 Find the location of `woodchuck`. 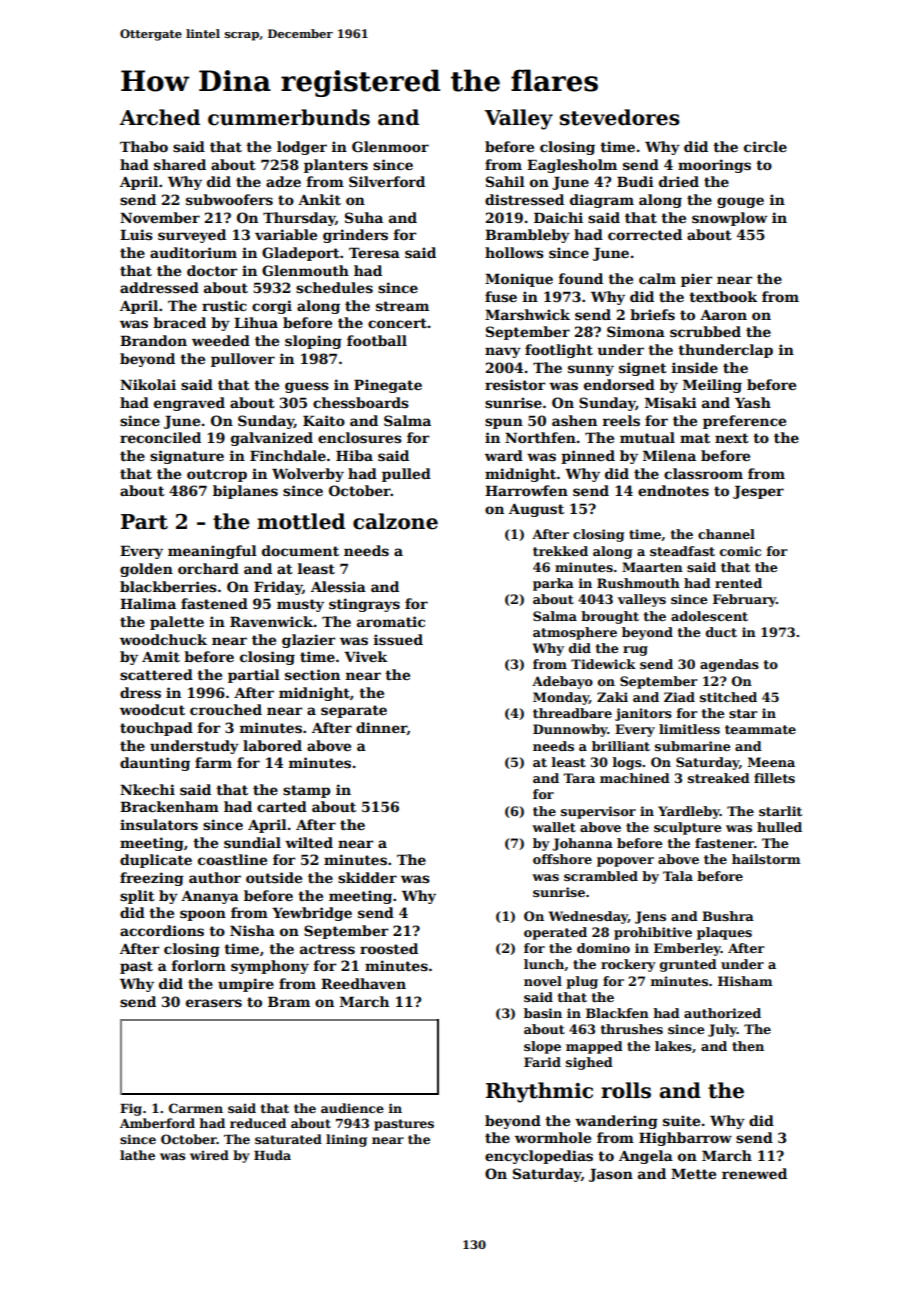

woodchuck is located at coordinates (163, 639).
